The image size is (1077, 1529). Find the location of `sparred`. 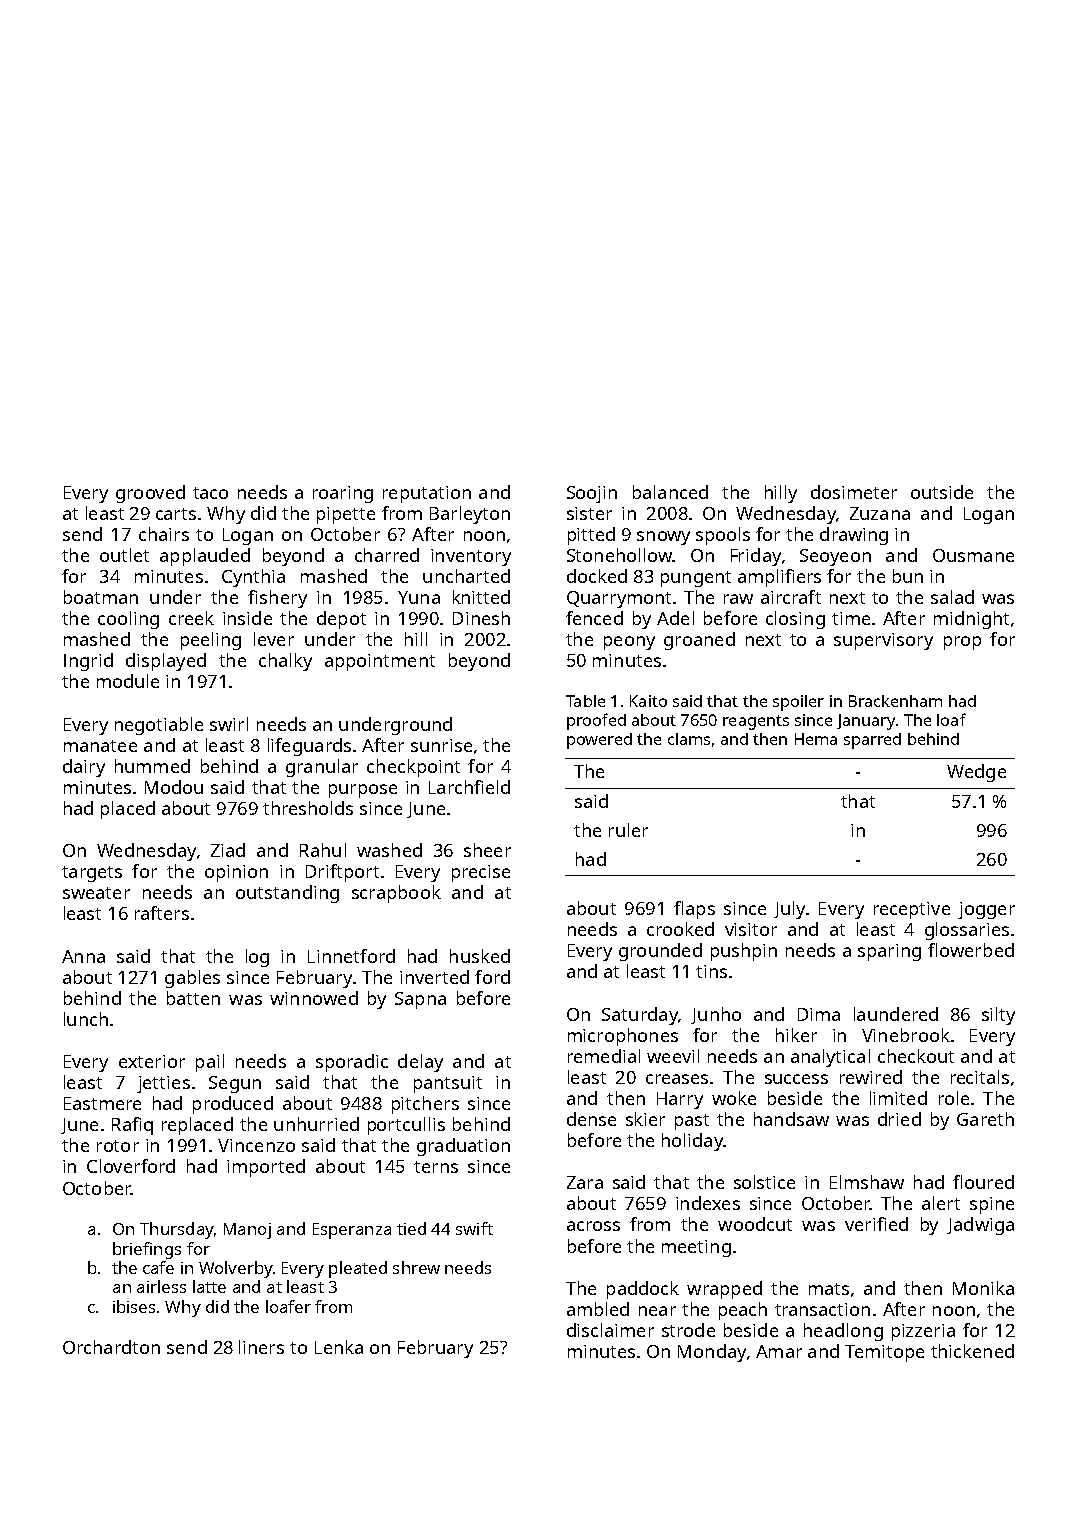

sparred is located at coordinates (872, 741).
